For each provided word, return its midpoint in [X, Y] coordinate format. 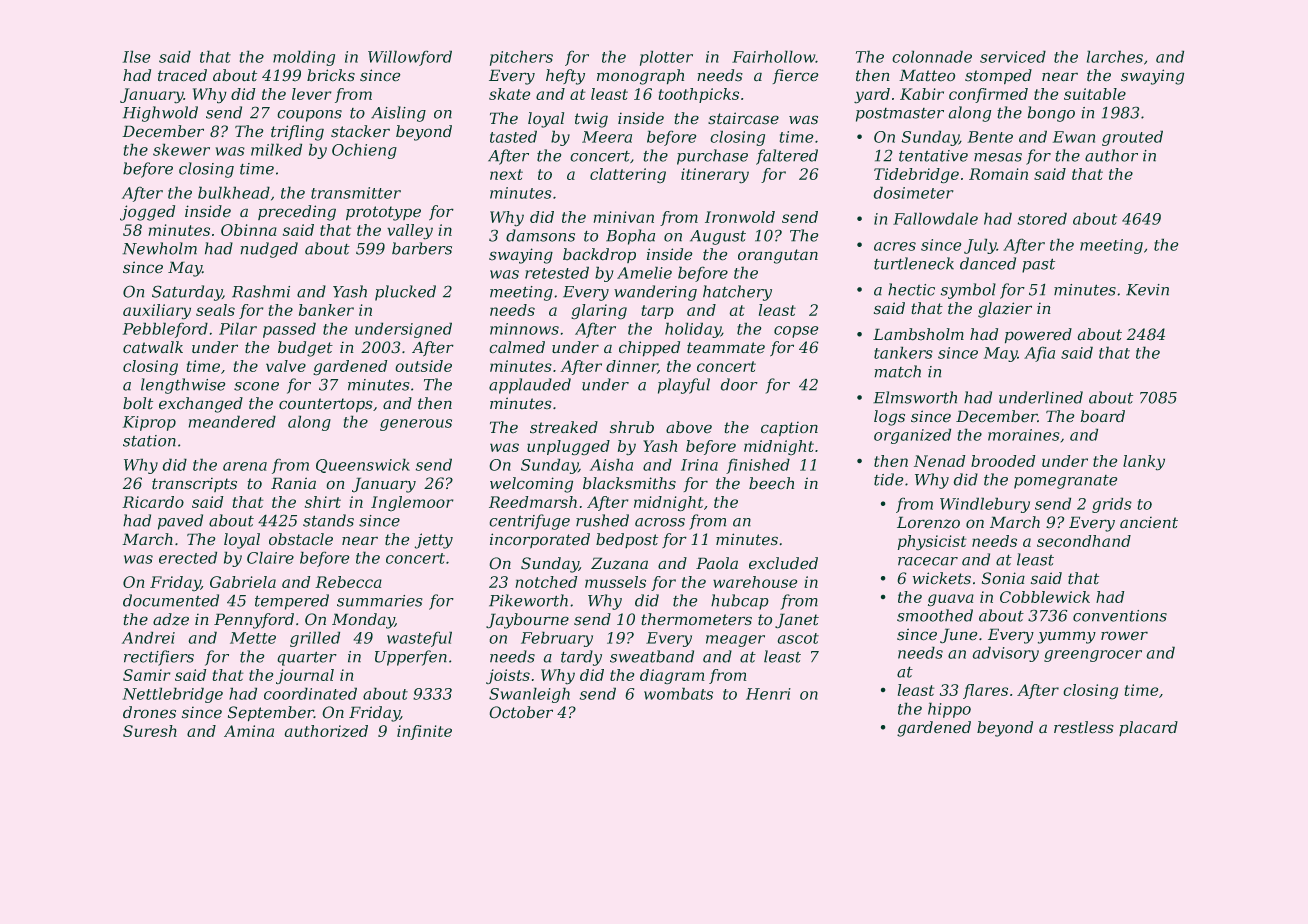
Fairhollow [774, 56]
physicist [932, 543]
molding [304, 58]
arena [245, 466]
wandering [655, 293]
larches [1115, 56]
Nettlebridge [172, 695]
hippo [949, 710]
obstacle [301, 539]
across [660, 522]
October [521, 712]
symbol [968, 291]
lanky [1144, 463]
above [689, 427]
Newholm [159, 248]
